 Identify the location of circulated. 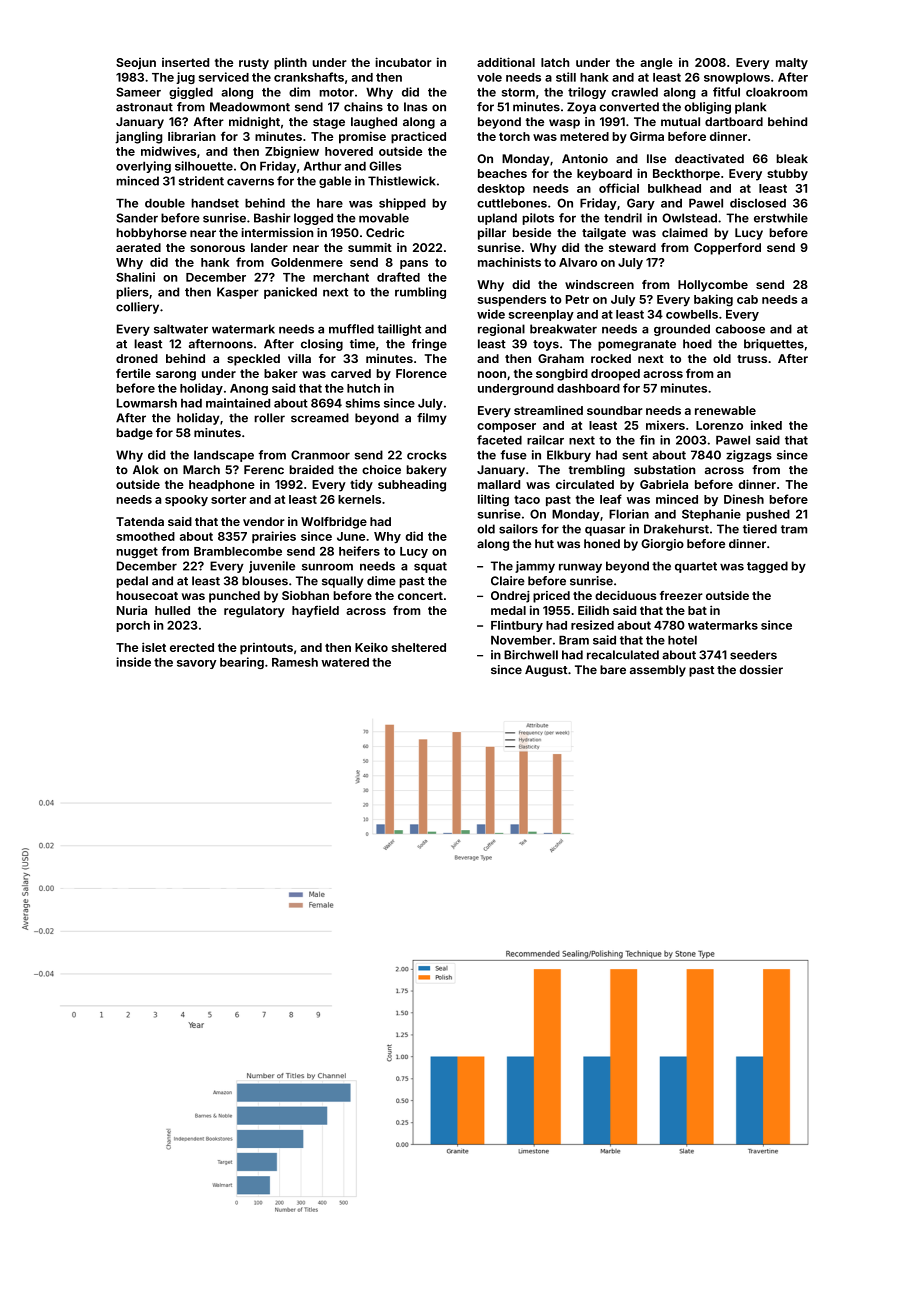
(585, 484).
